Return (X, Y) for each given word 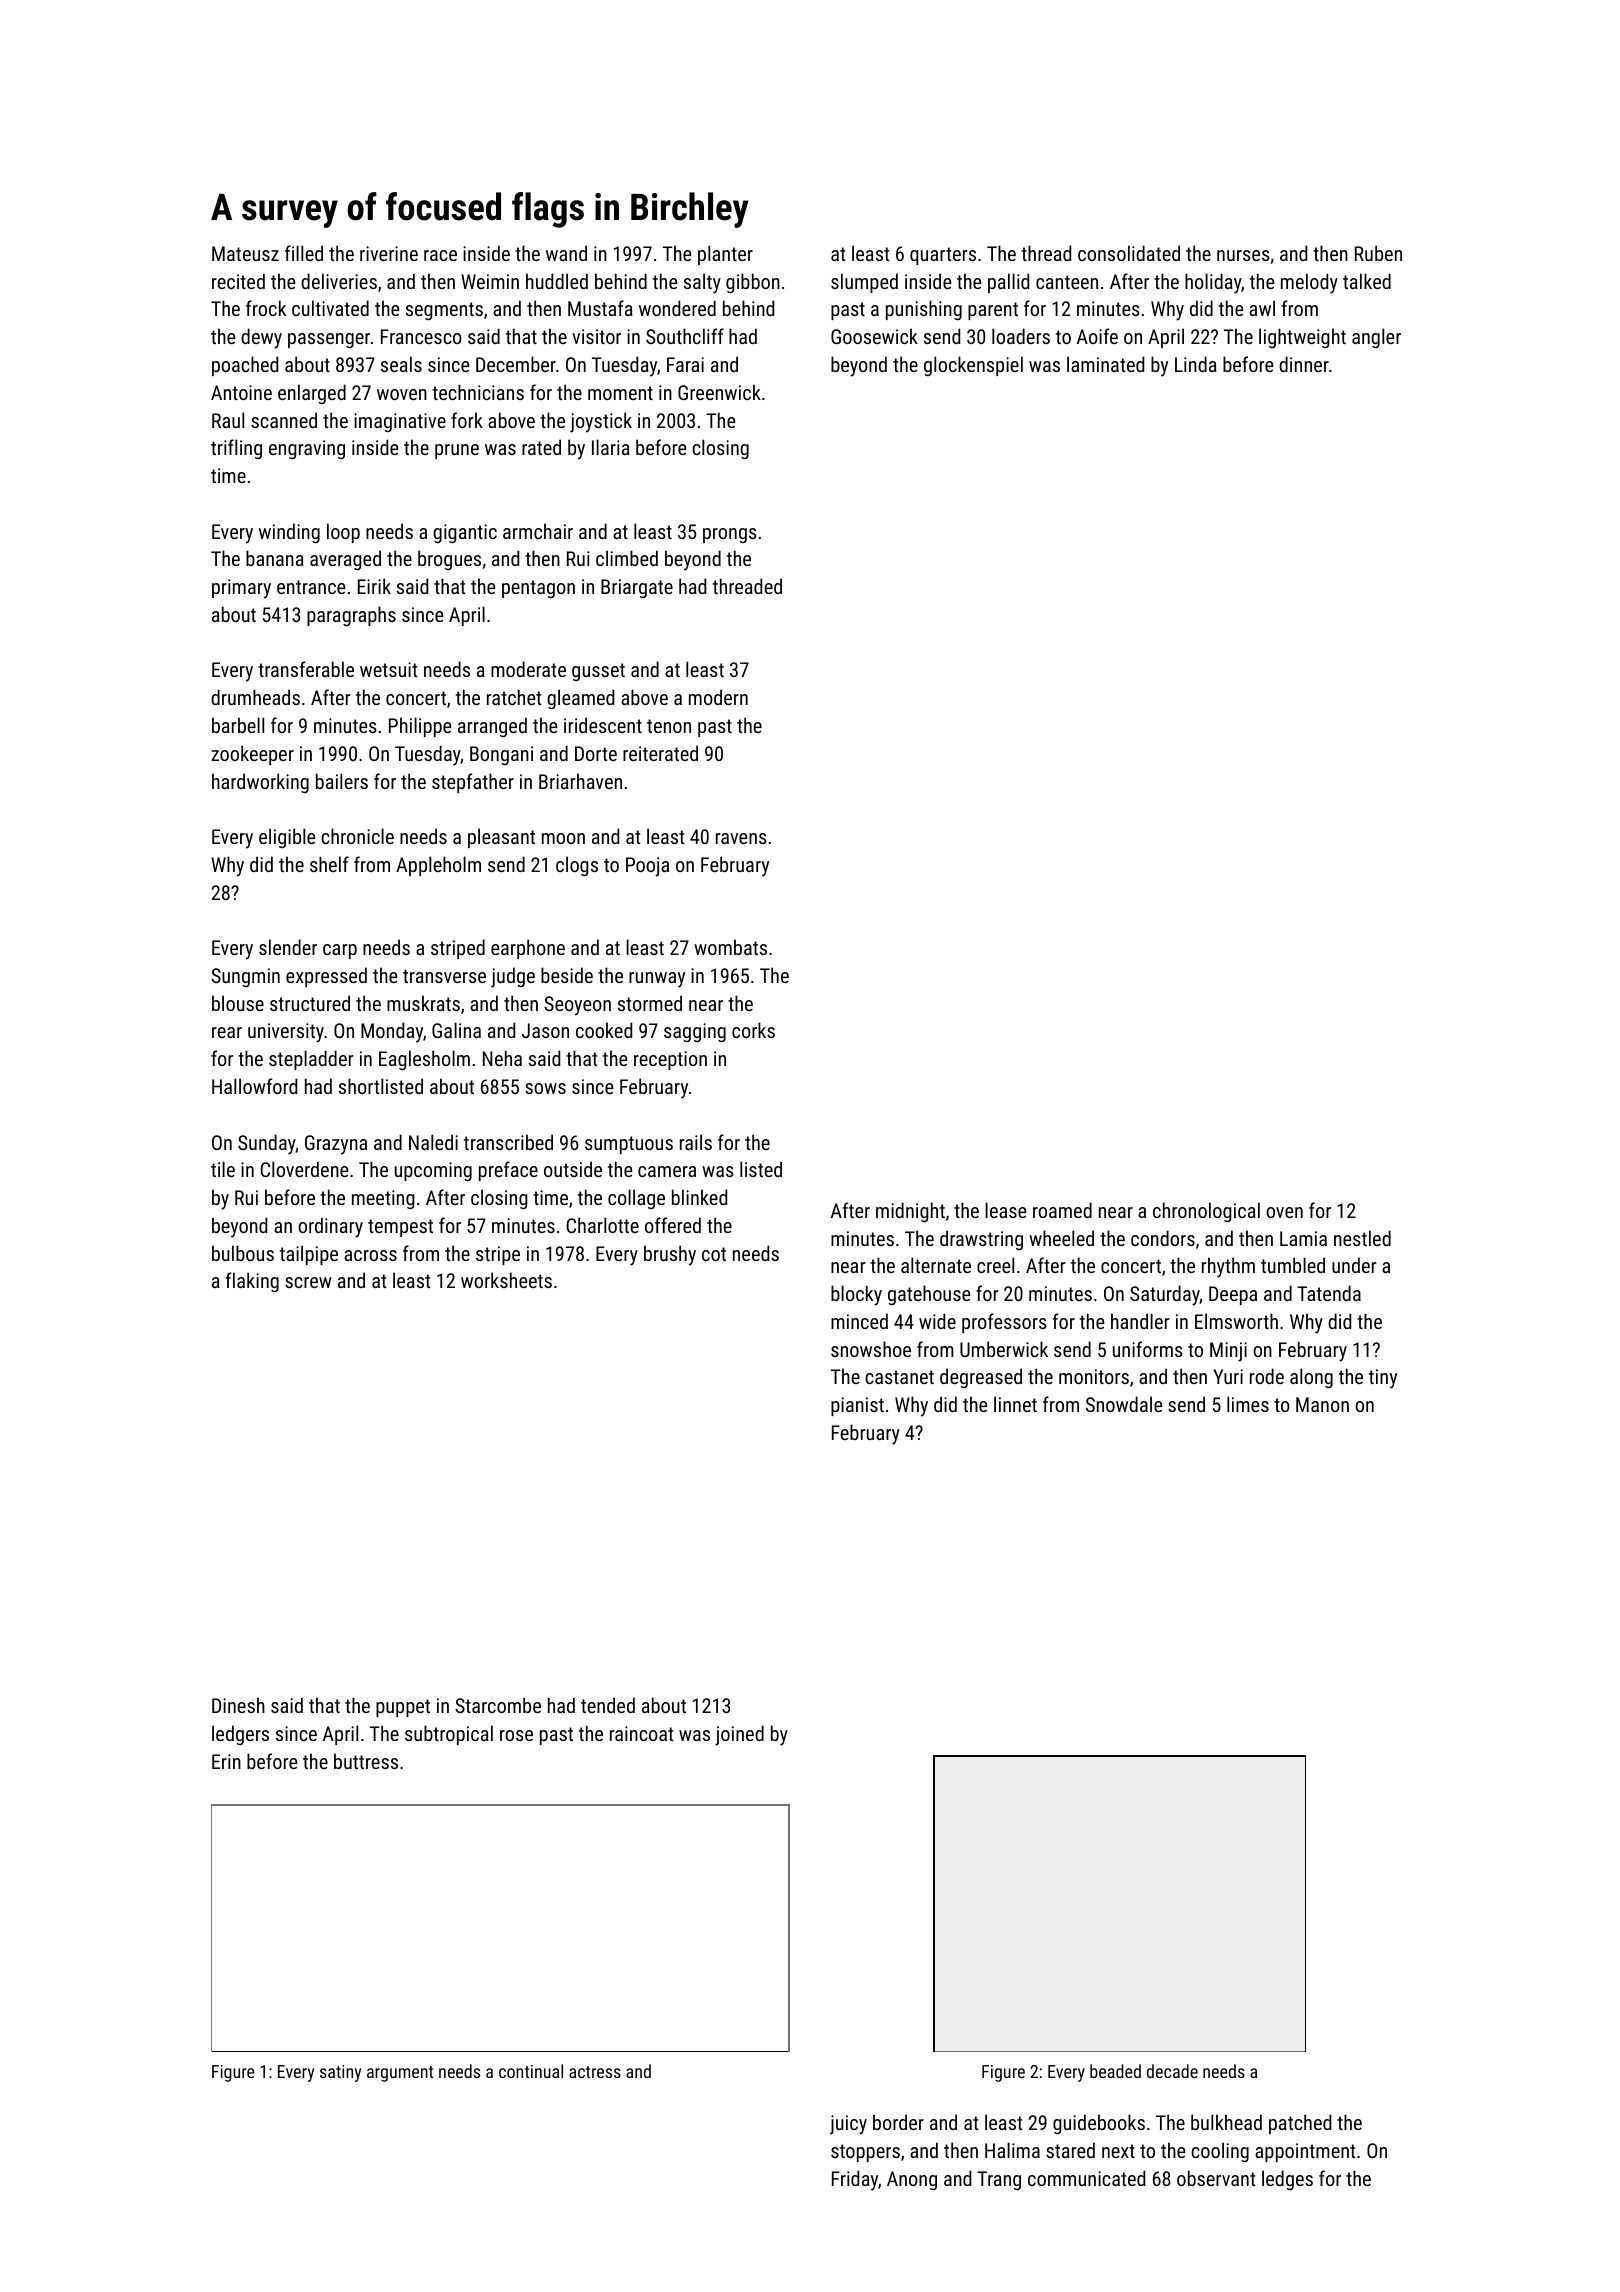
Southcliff (685, 336)
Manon (1322, 1404)
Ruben (1378, 253)
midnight (910, 1212)
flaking (252, 1282)
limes (1248, 1404)
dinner (1304, 364)
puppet (403, 1708)
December (516, 364)
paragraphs (351, 616)
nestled (1362, 1238)
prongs (730, 535)
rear (227, 1032)
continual (531, 2071)
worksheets (506, 1280)
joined (739, 1735)
